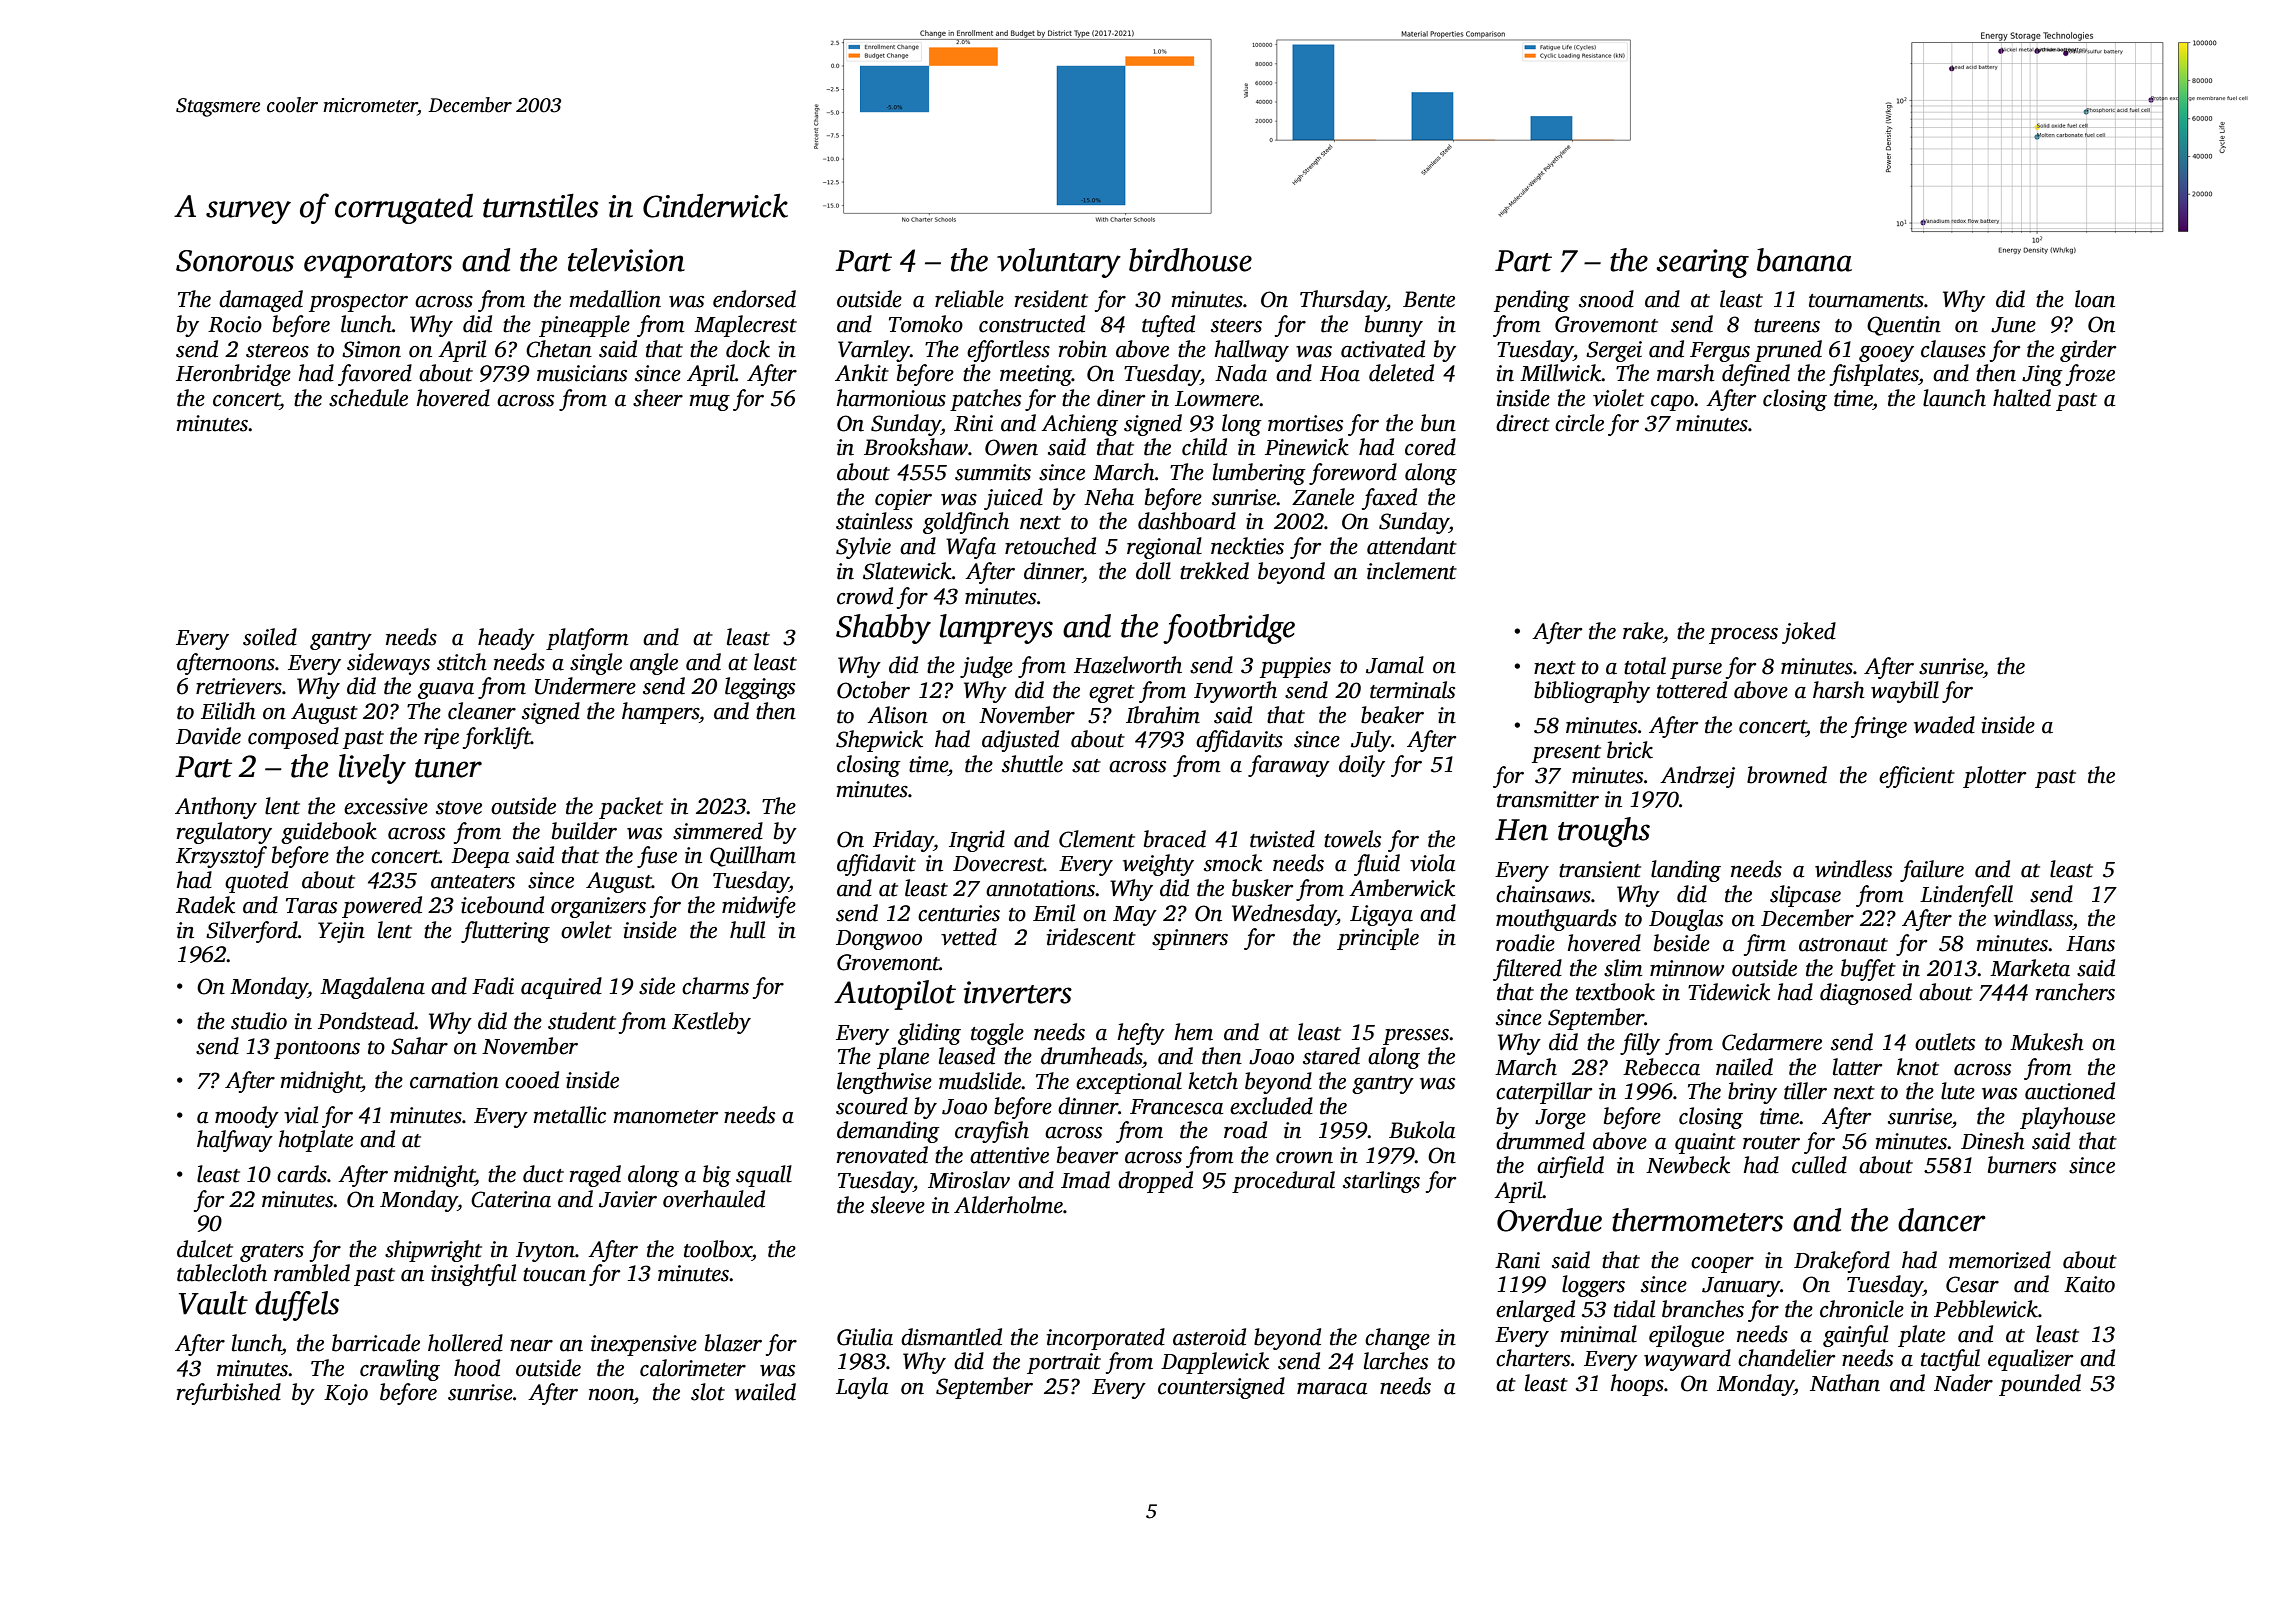 This page has height=1620, width=2292. I want to click on attendant, so click(1412, 546).
